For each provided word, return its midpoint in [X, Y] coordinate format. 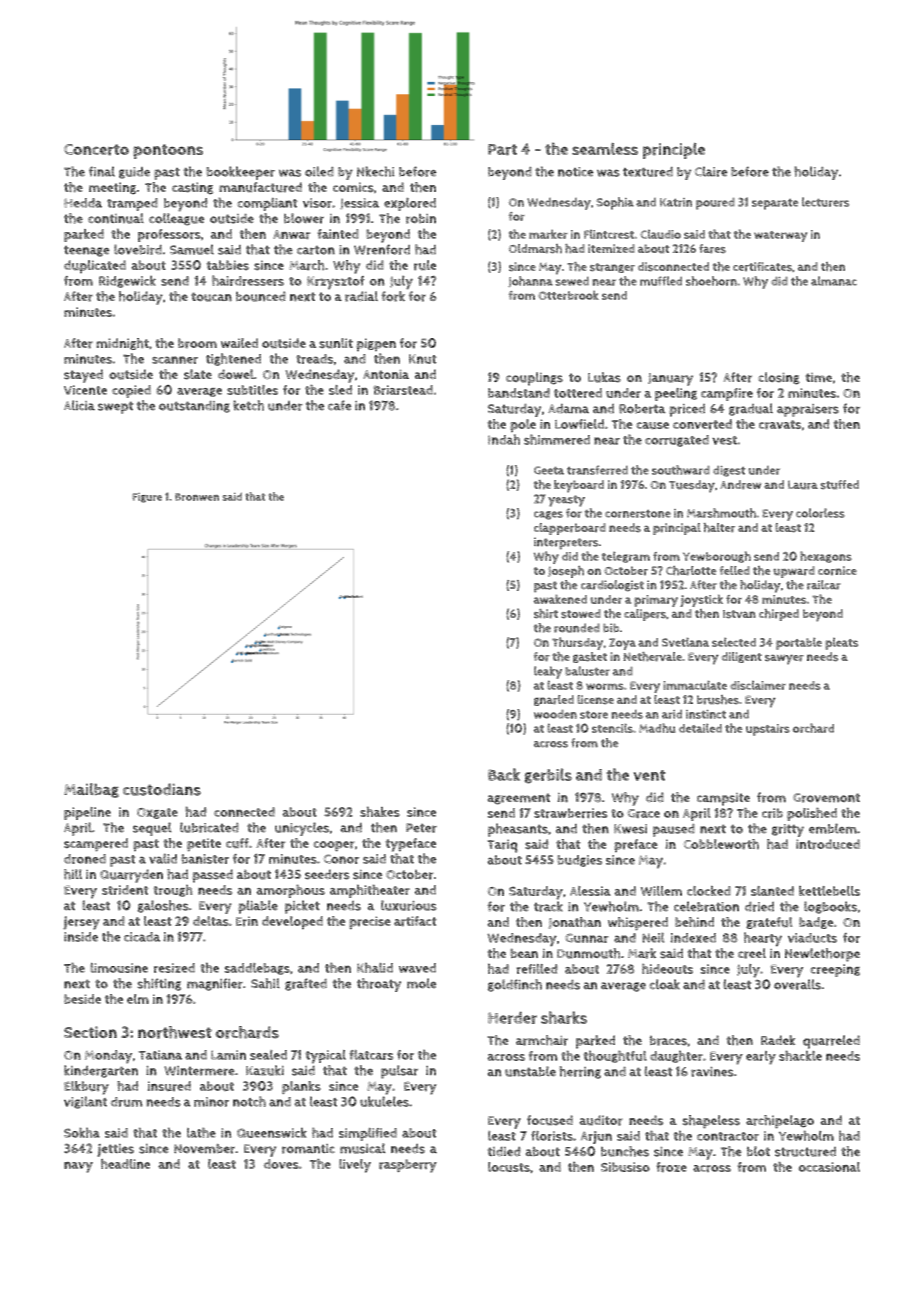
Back [504, 774]
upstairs [768, 730]
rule [425, 265]
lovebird [138, 249]
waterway [780, 236]
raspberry [408, 1166]
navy [78, 1167]
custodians [162, 789]
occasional [829, 1167]
